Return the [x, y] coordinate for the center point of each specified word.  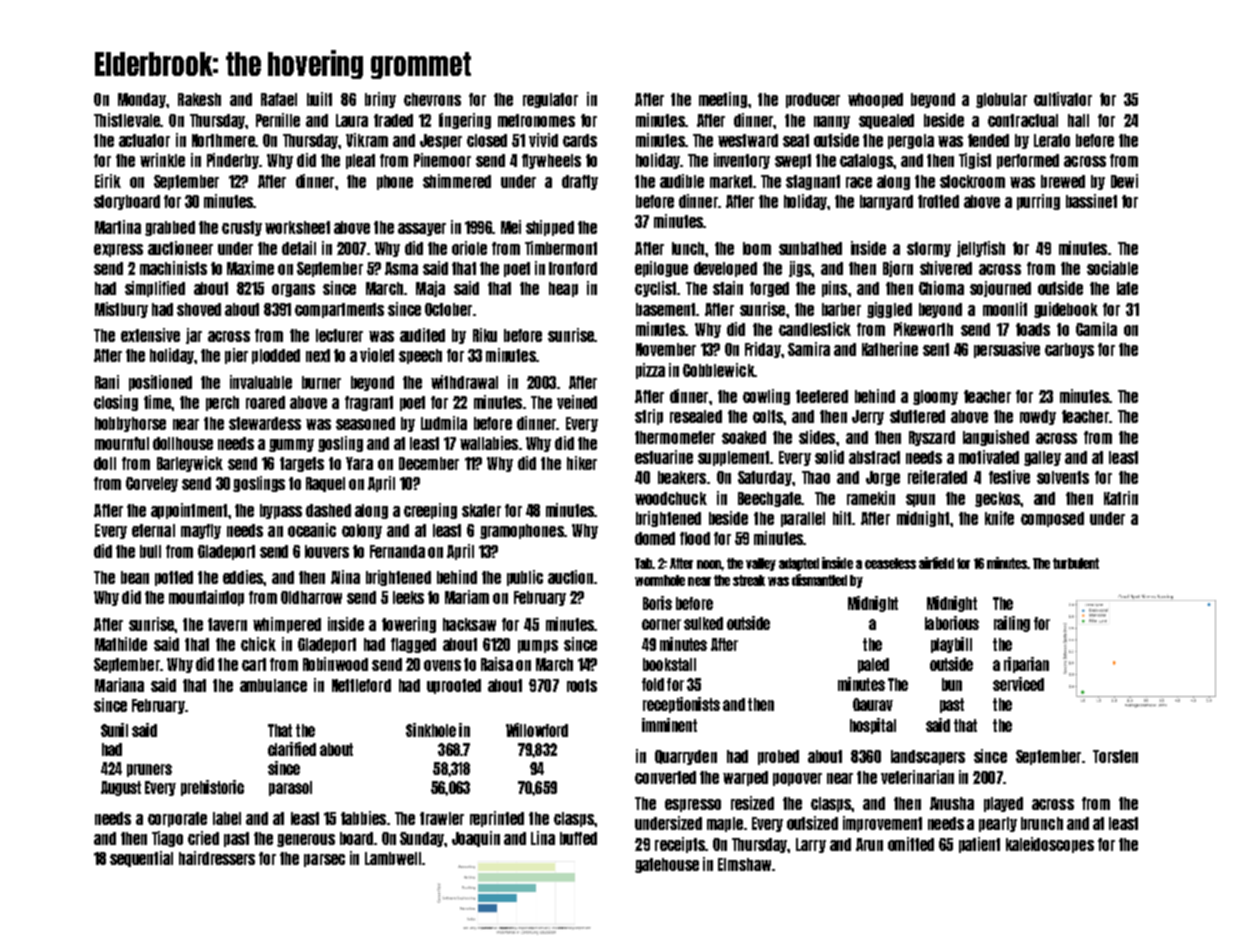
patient [979, 845]
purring [1038, 202]
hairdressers [217, 858]
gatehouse [667, 865]
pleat [360, 161]
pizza [650, 371]
